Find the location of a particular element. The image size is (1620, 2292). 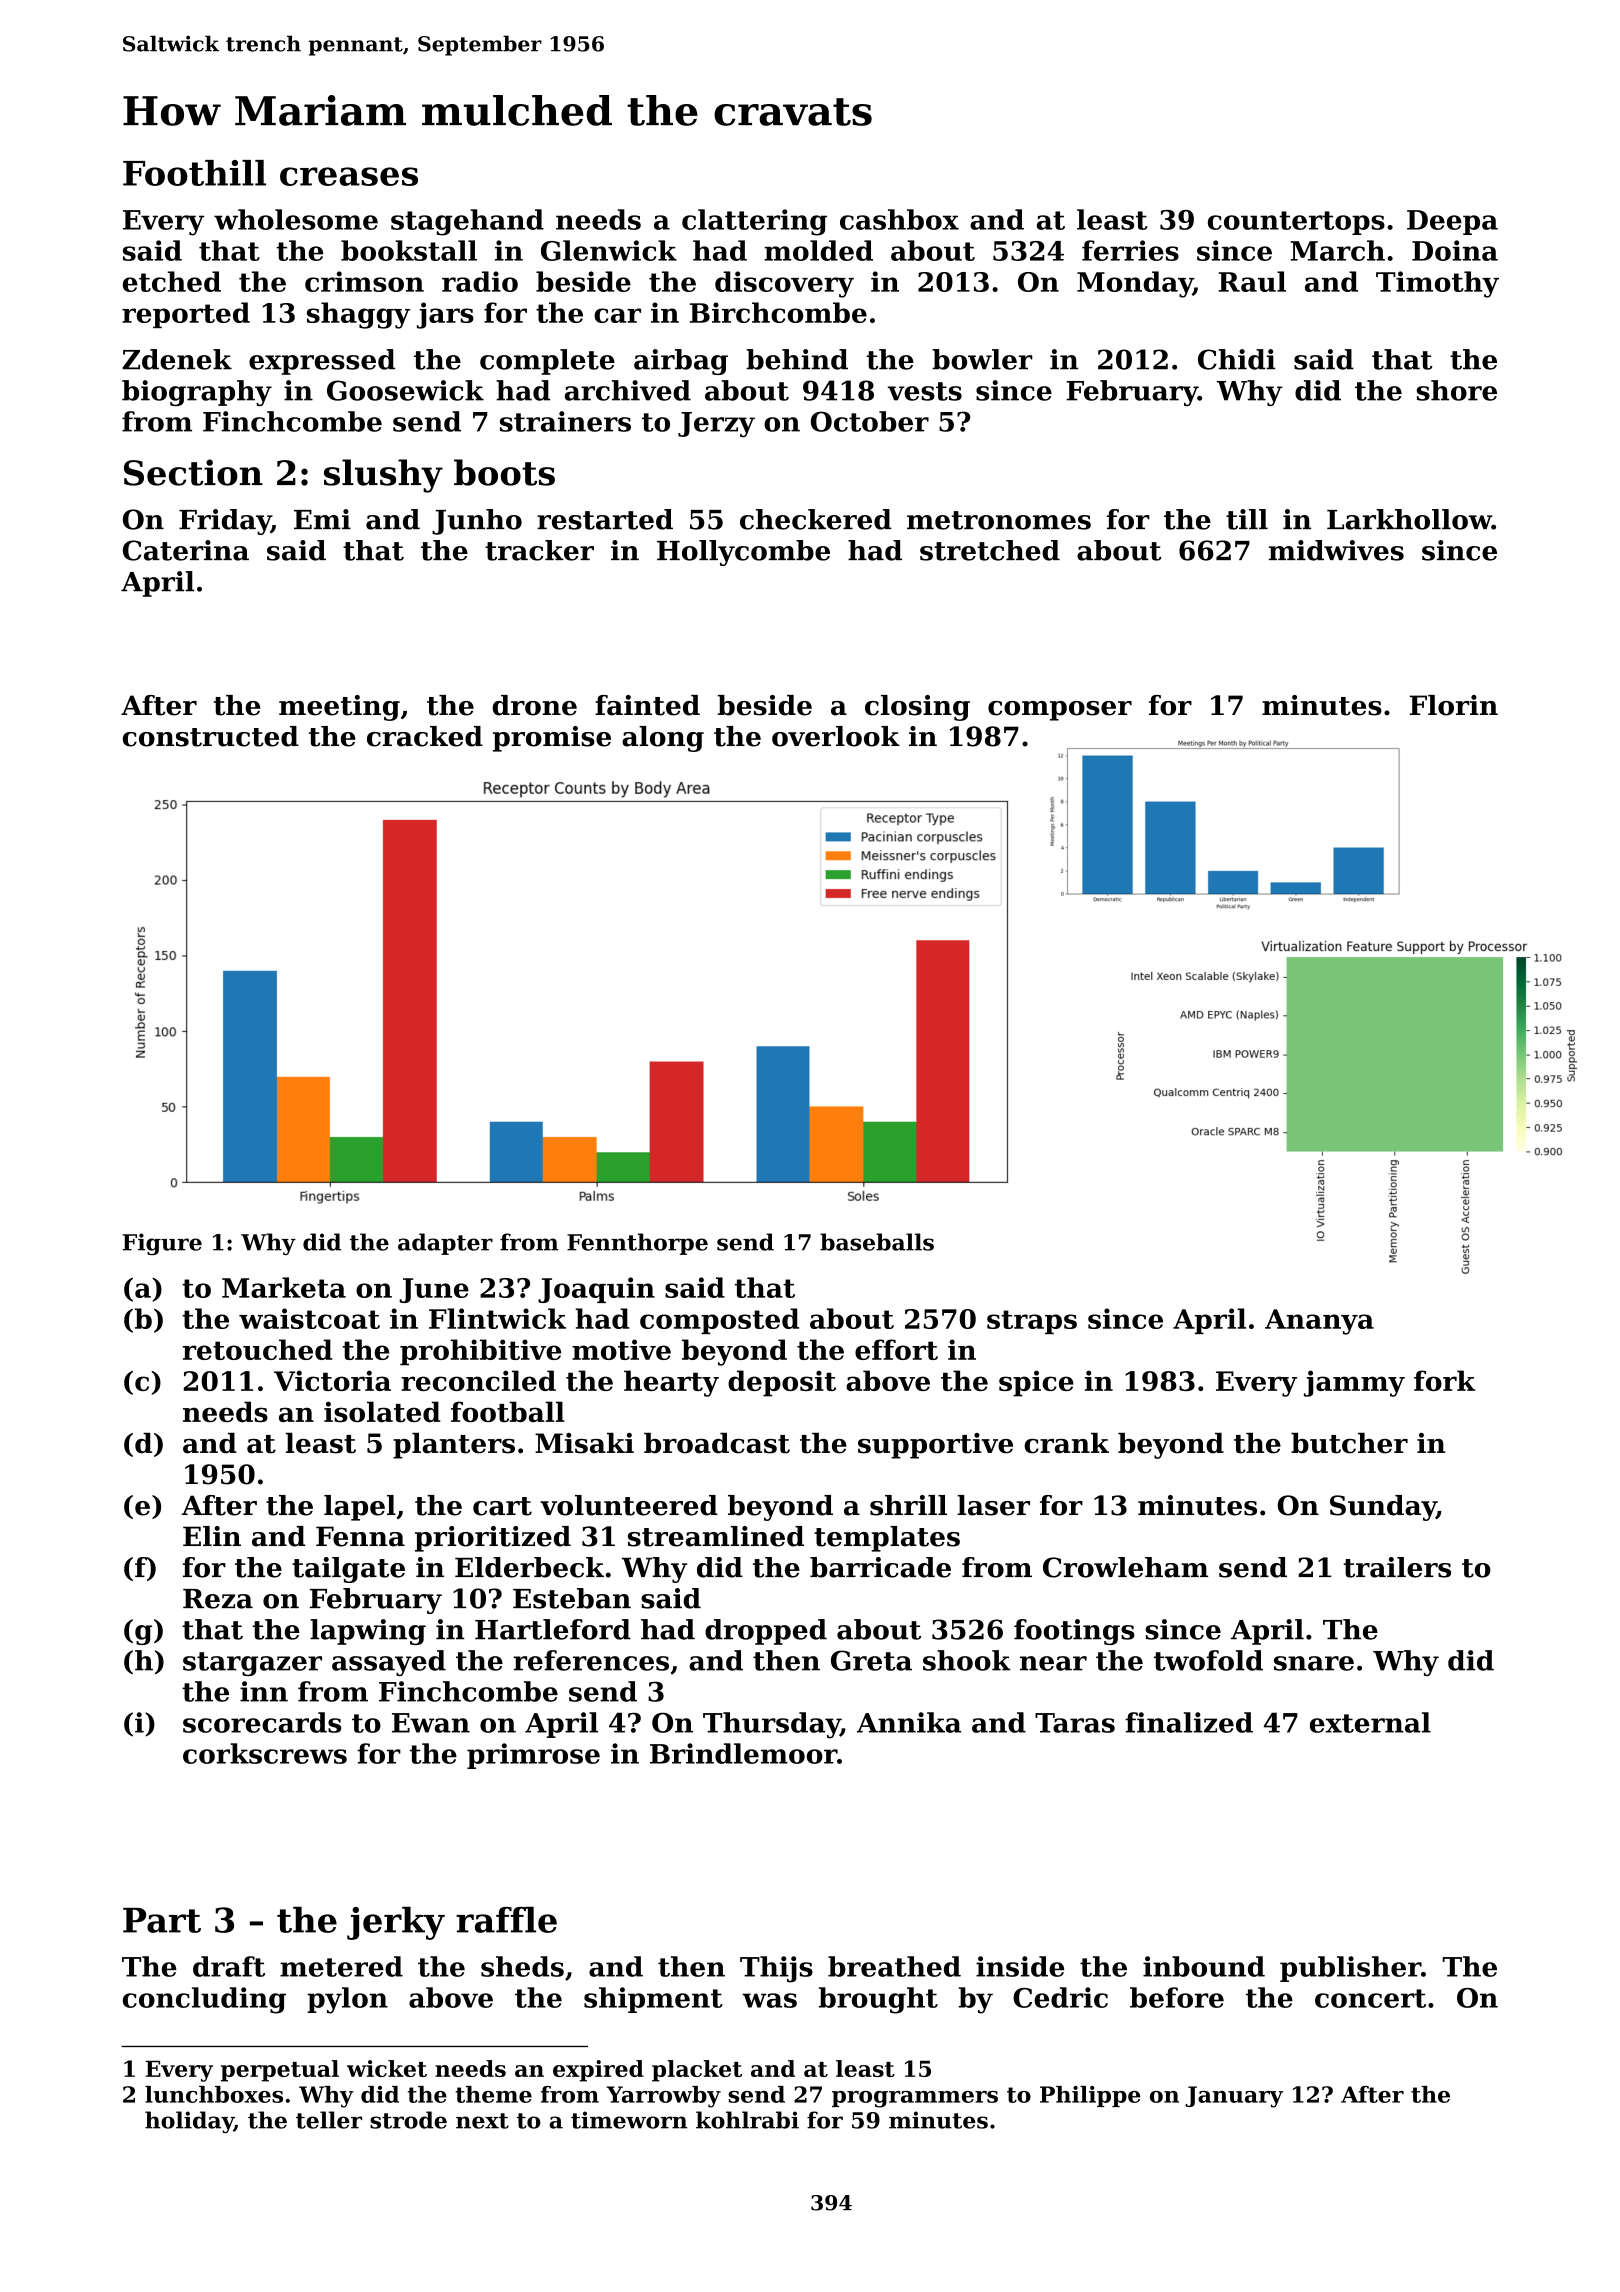

crank is located at coordinates (1066, 1443).
